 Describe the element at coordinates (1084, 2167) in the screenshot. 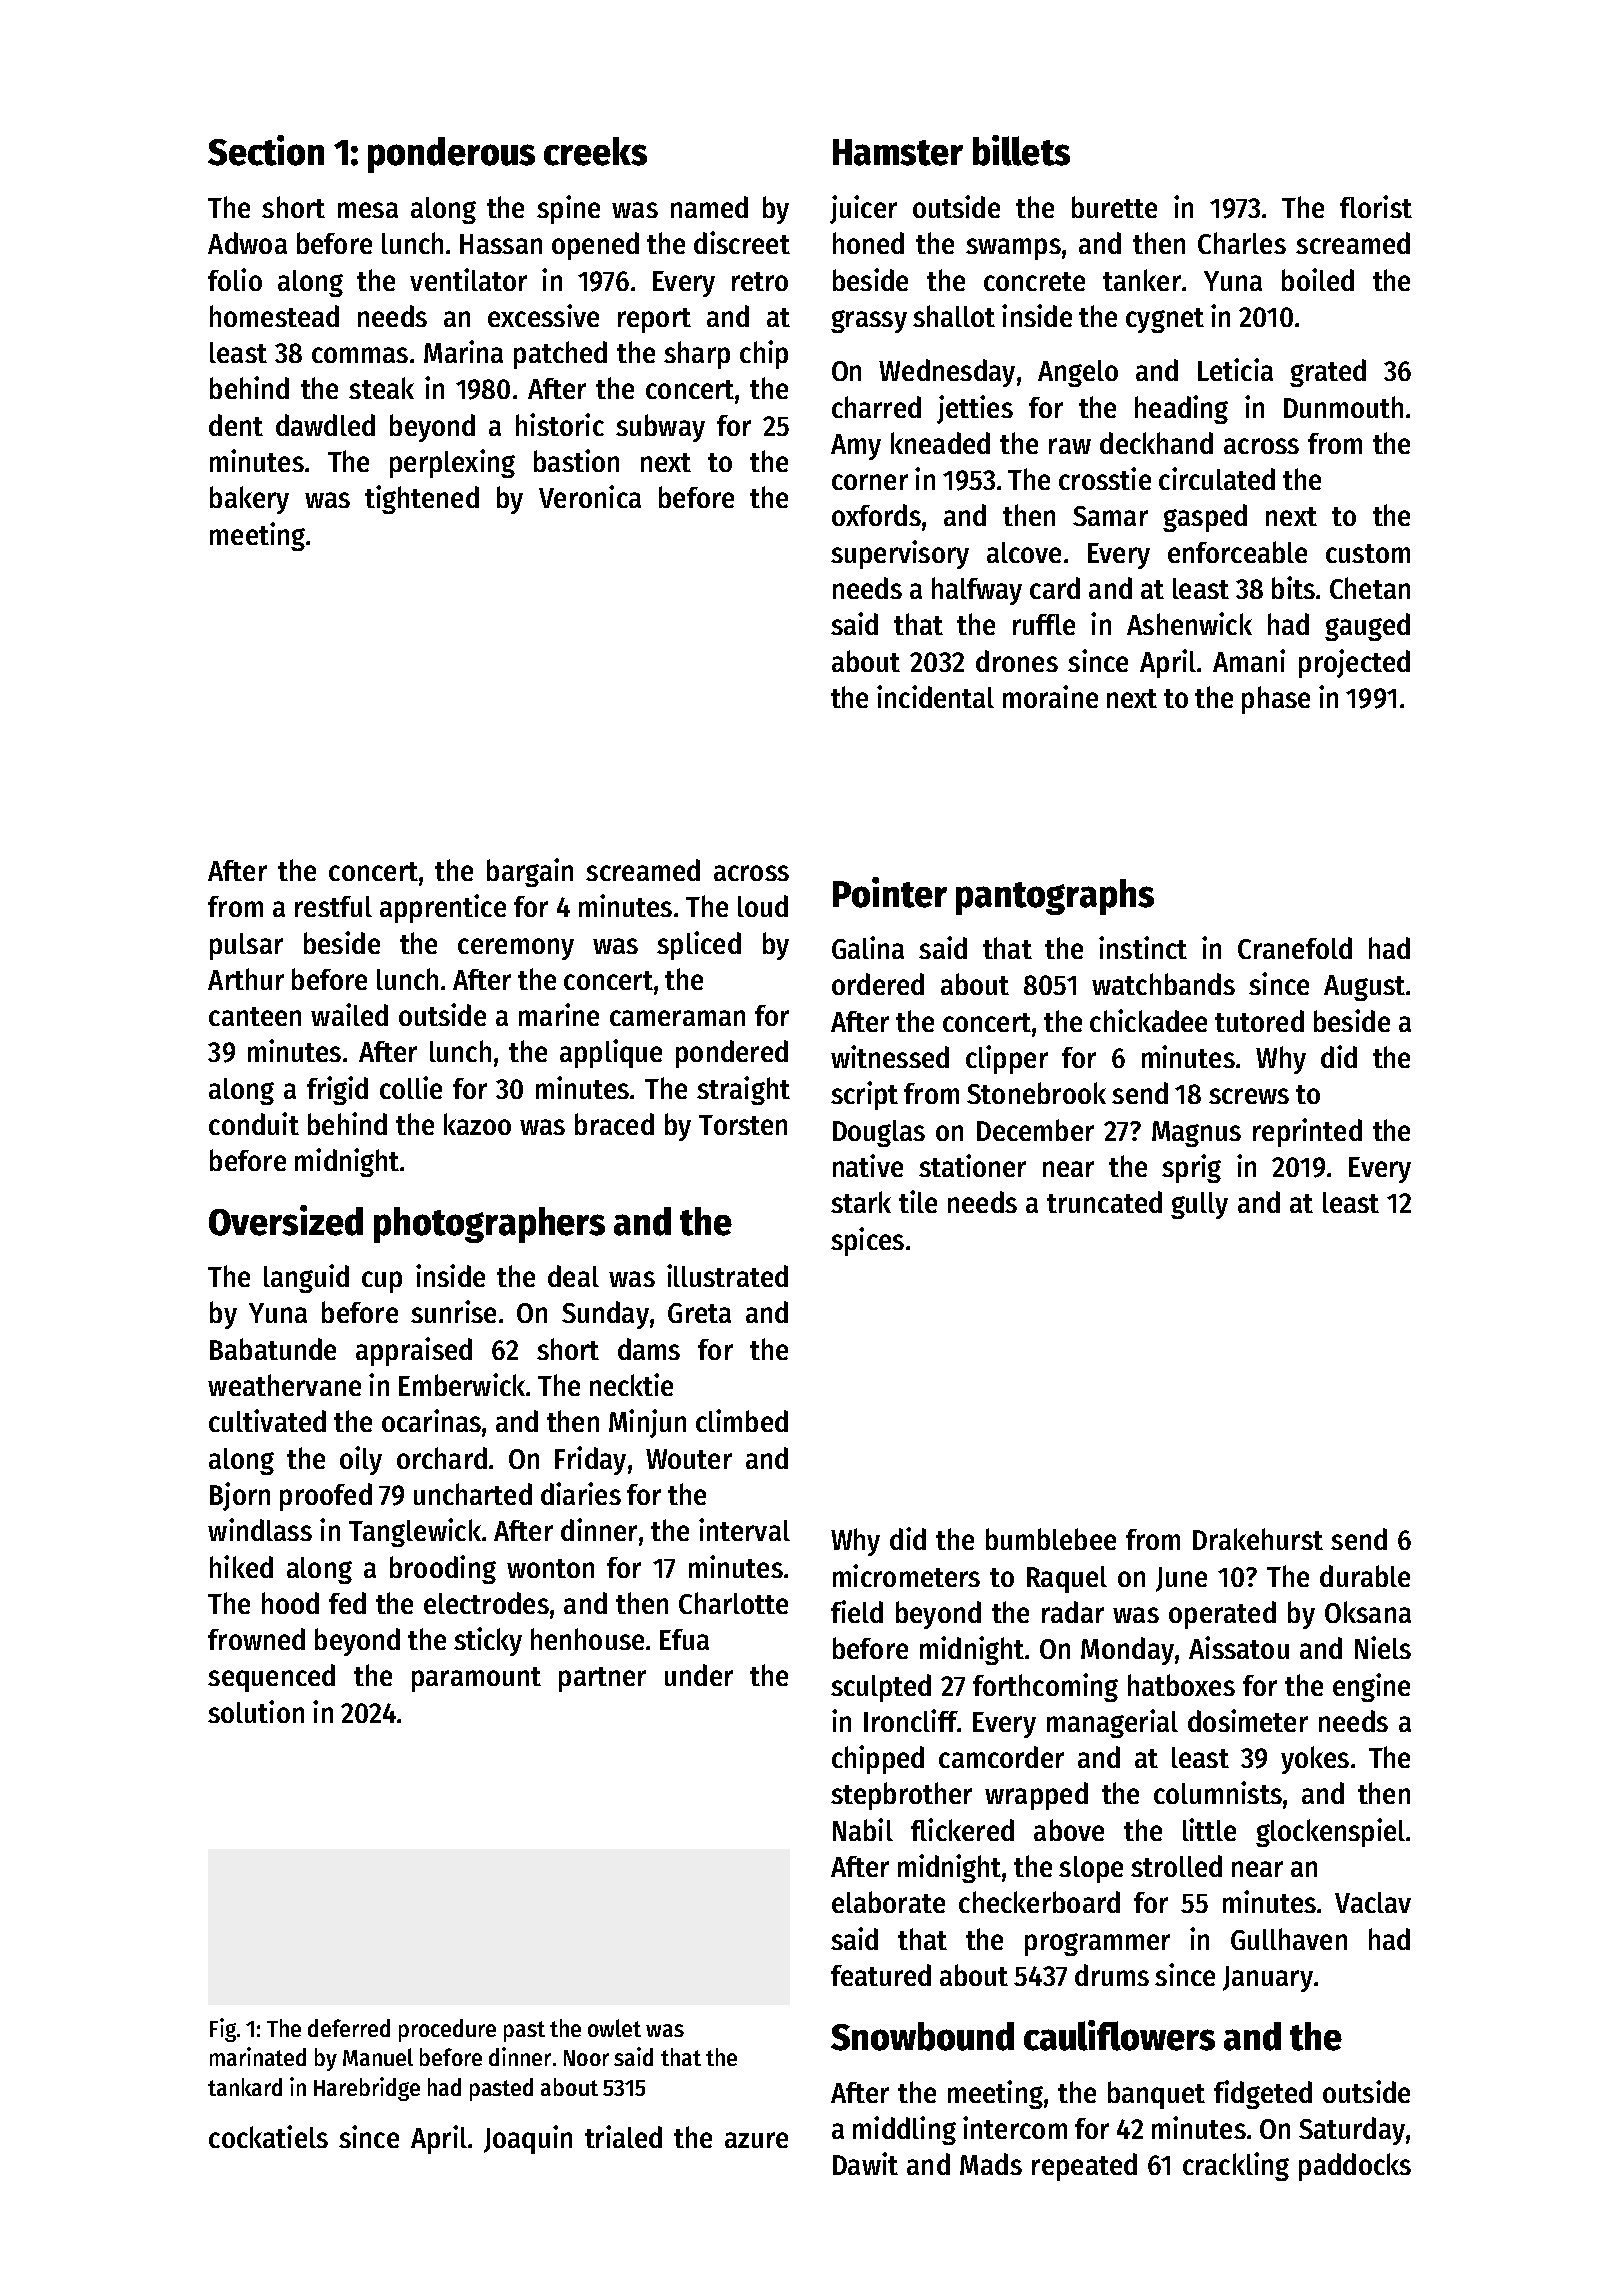

I see `repeated` at that location.
